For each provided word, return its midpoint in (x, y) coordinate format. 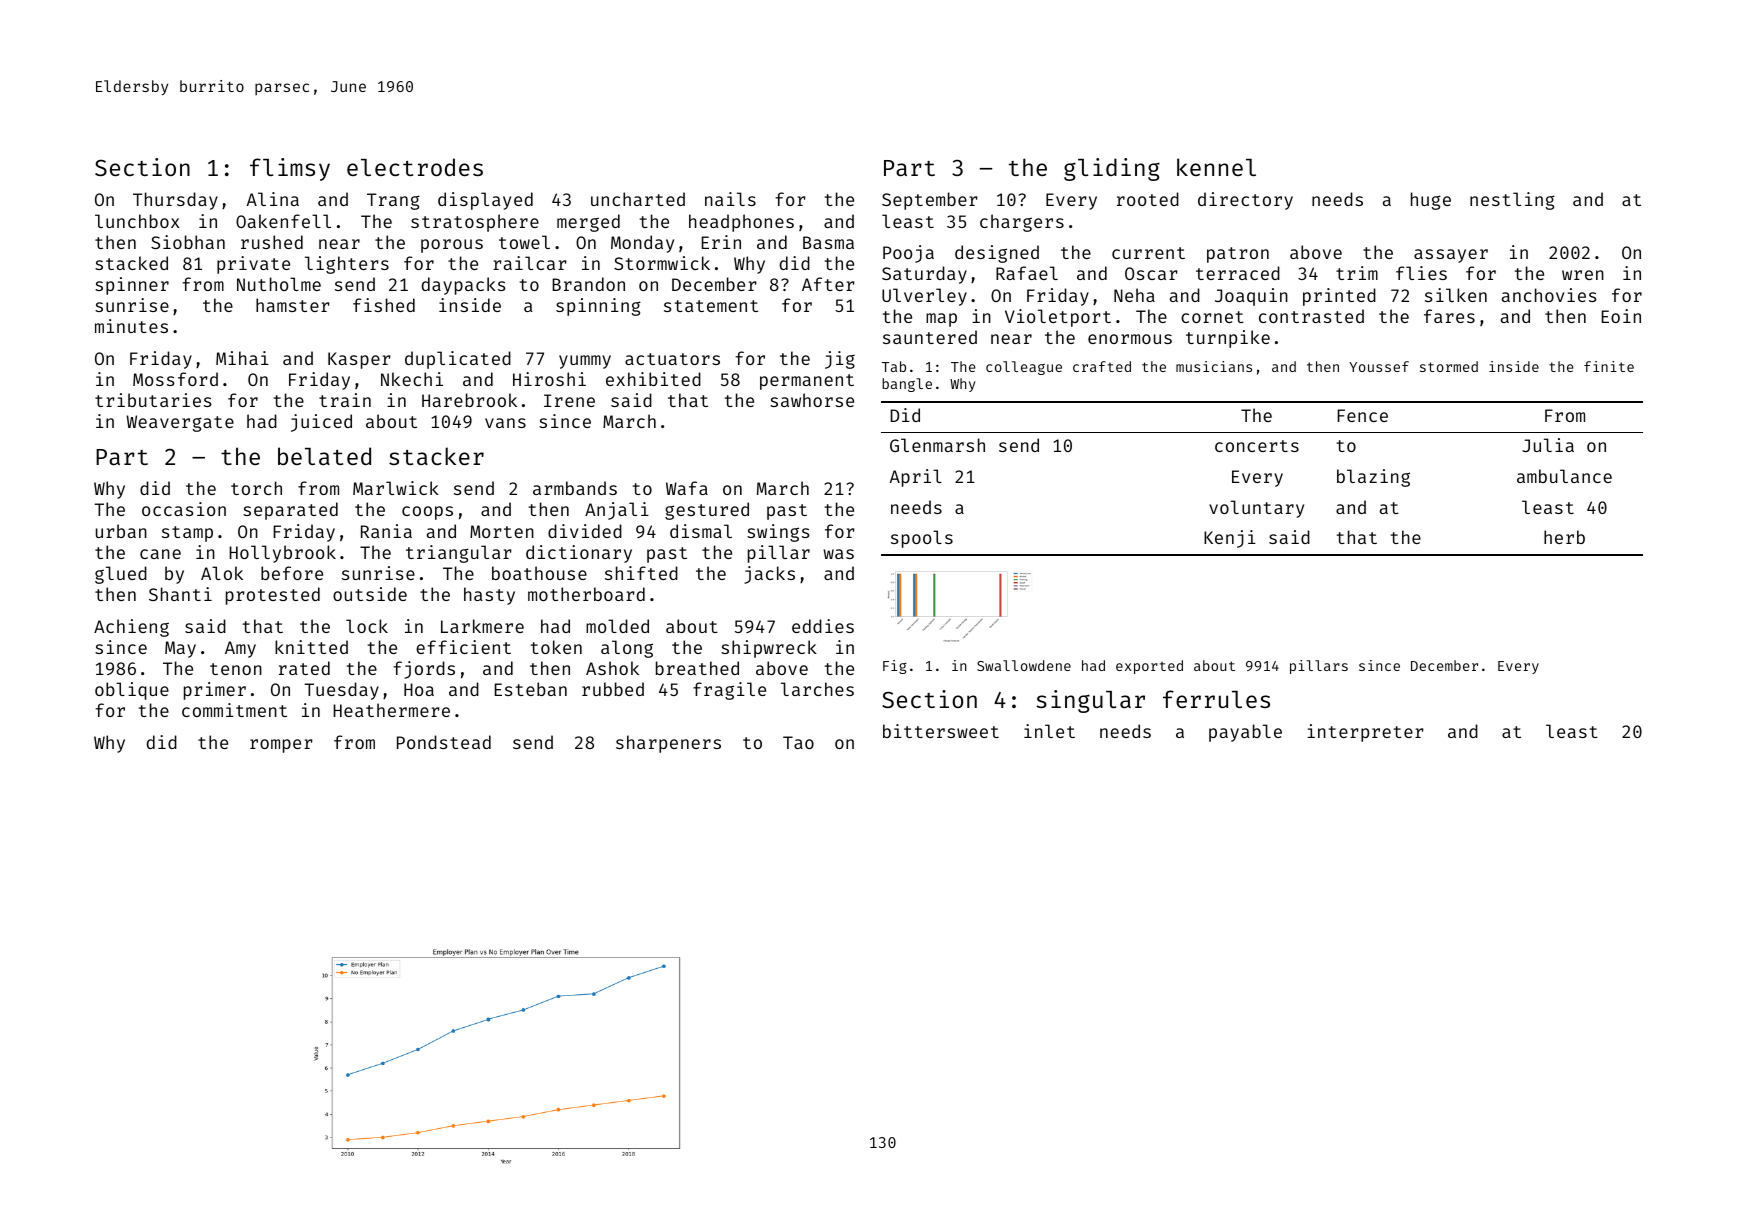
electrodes (415, 167)
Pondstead (444, 742)
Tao (798, 742)
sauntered (930, 337)
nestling (1512, 201)
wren (1583, 275)
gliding (1112, 169)
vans (505, 423)
